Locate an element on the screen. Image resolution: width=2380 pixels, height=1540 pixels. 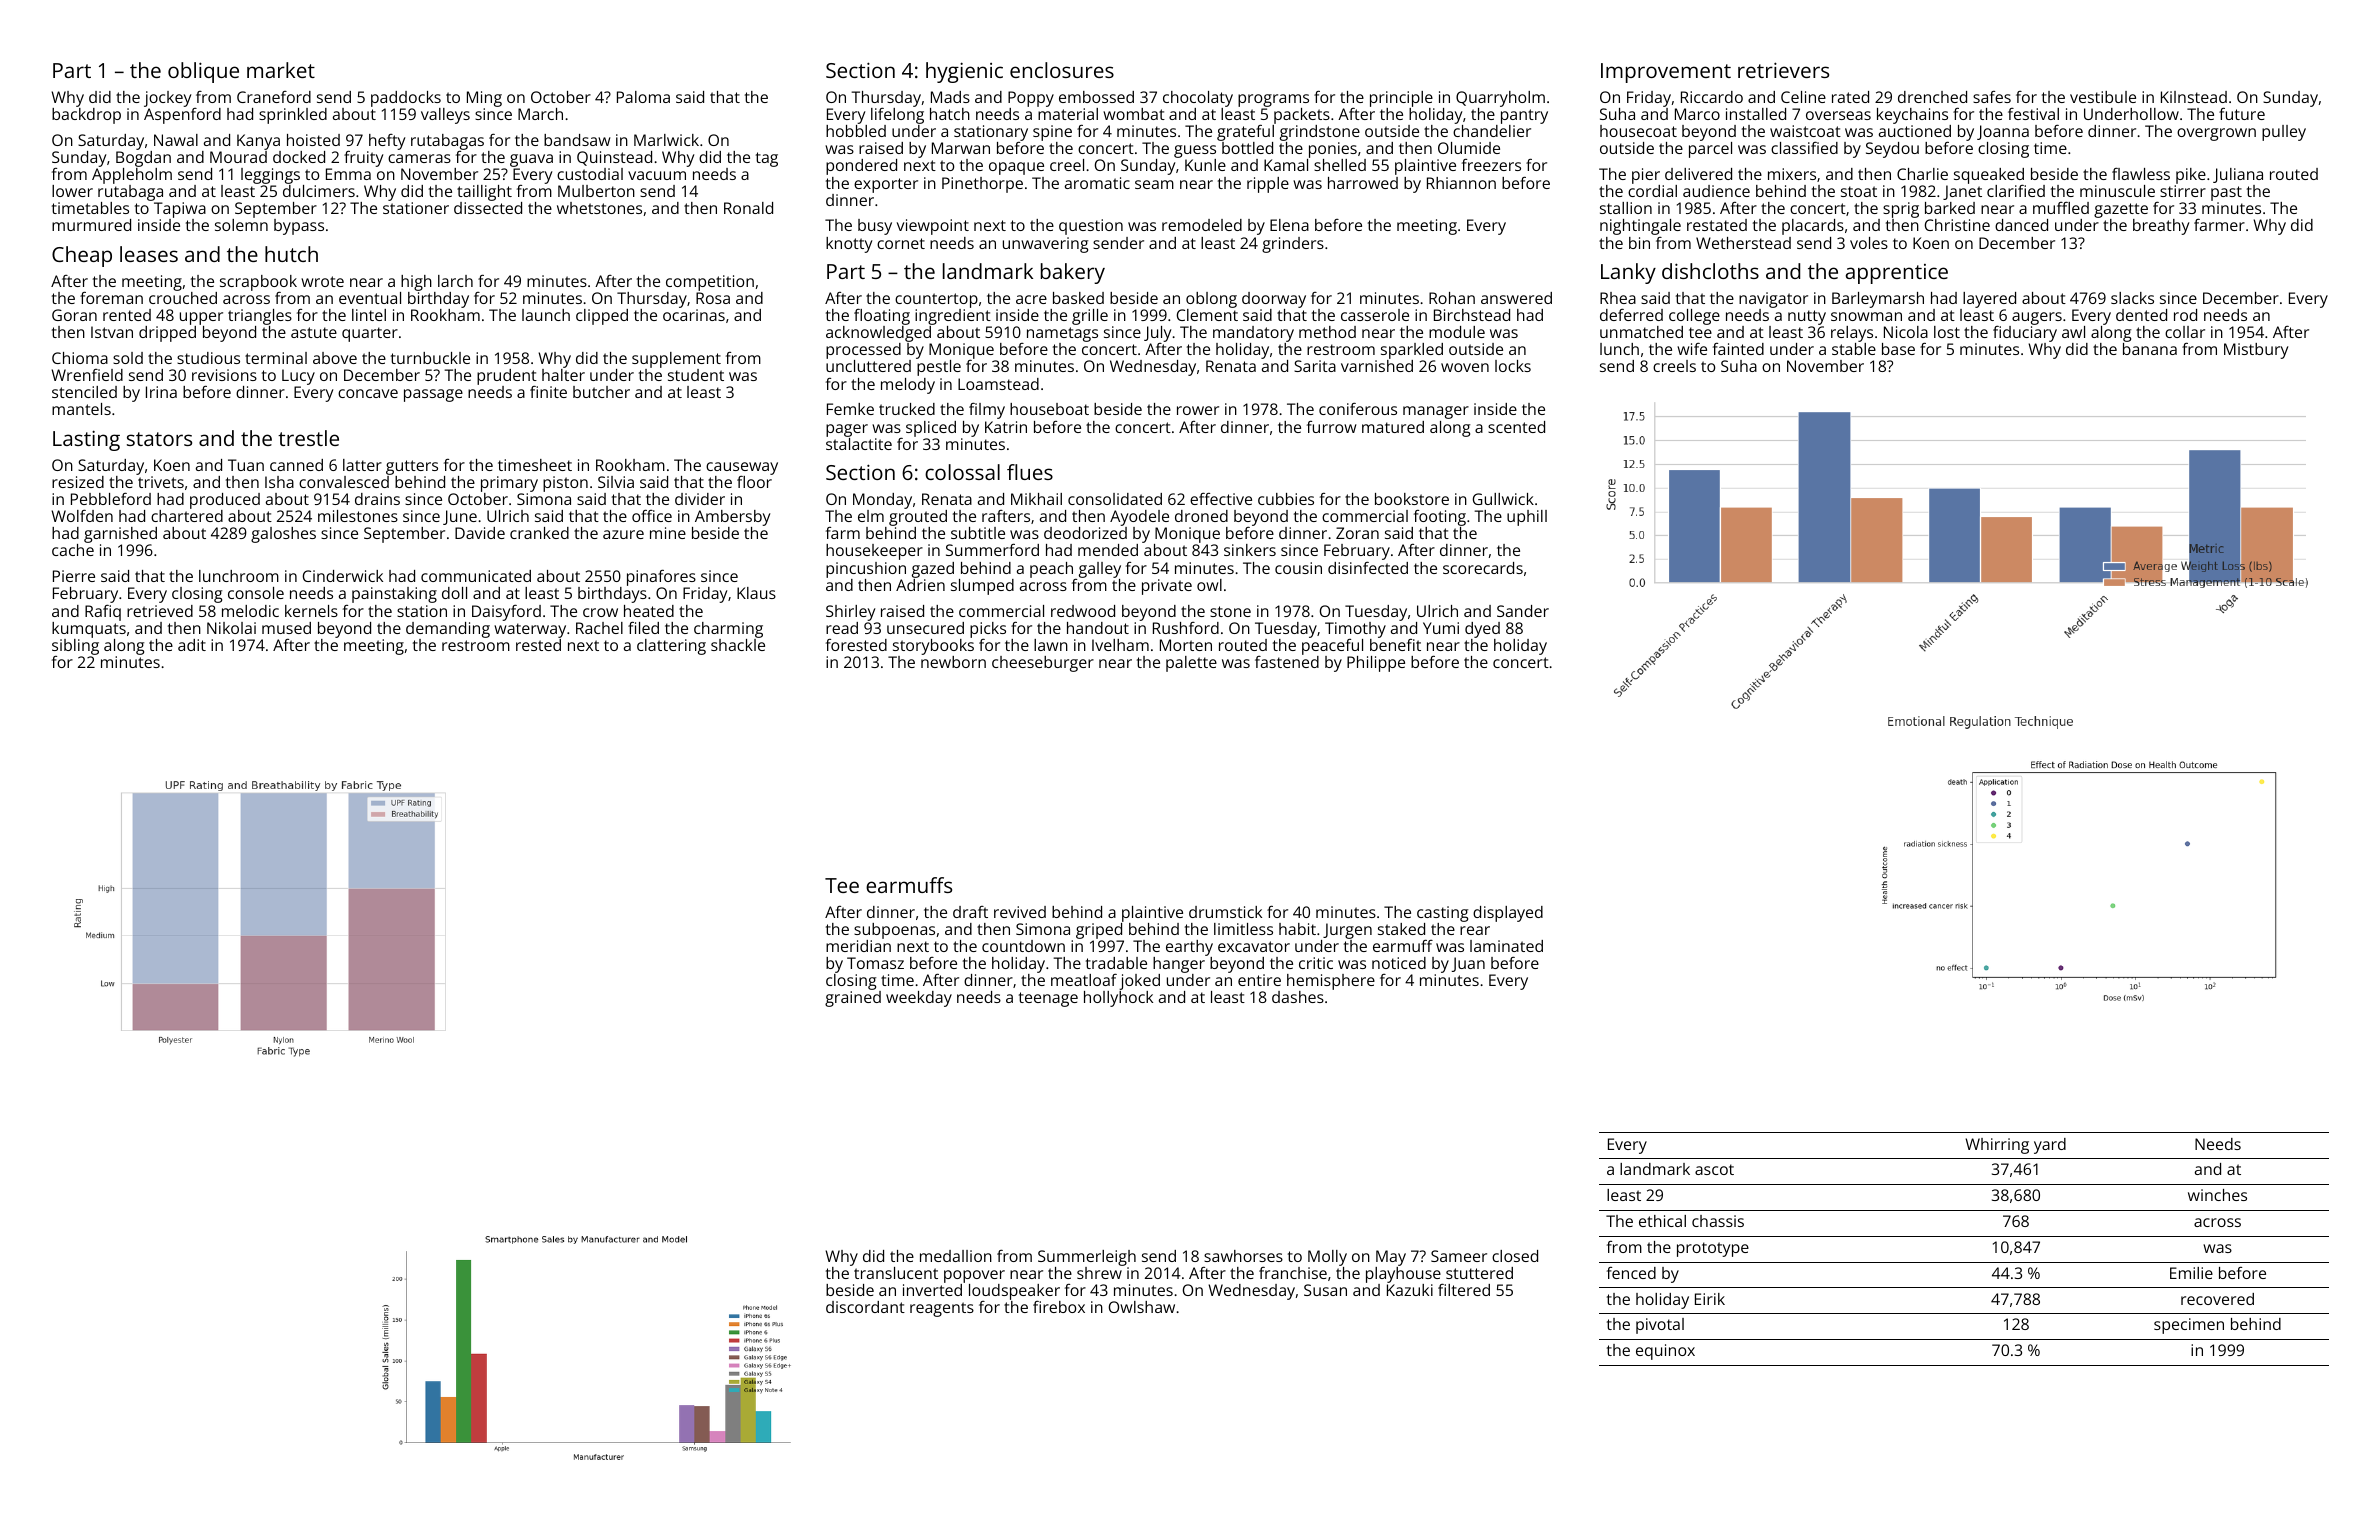
stallion is located at coordinates (1626, 208).
